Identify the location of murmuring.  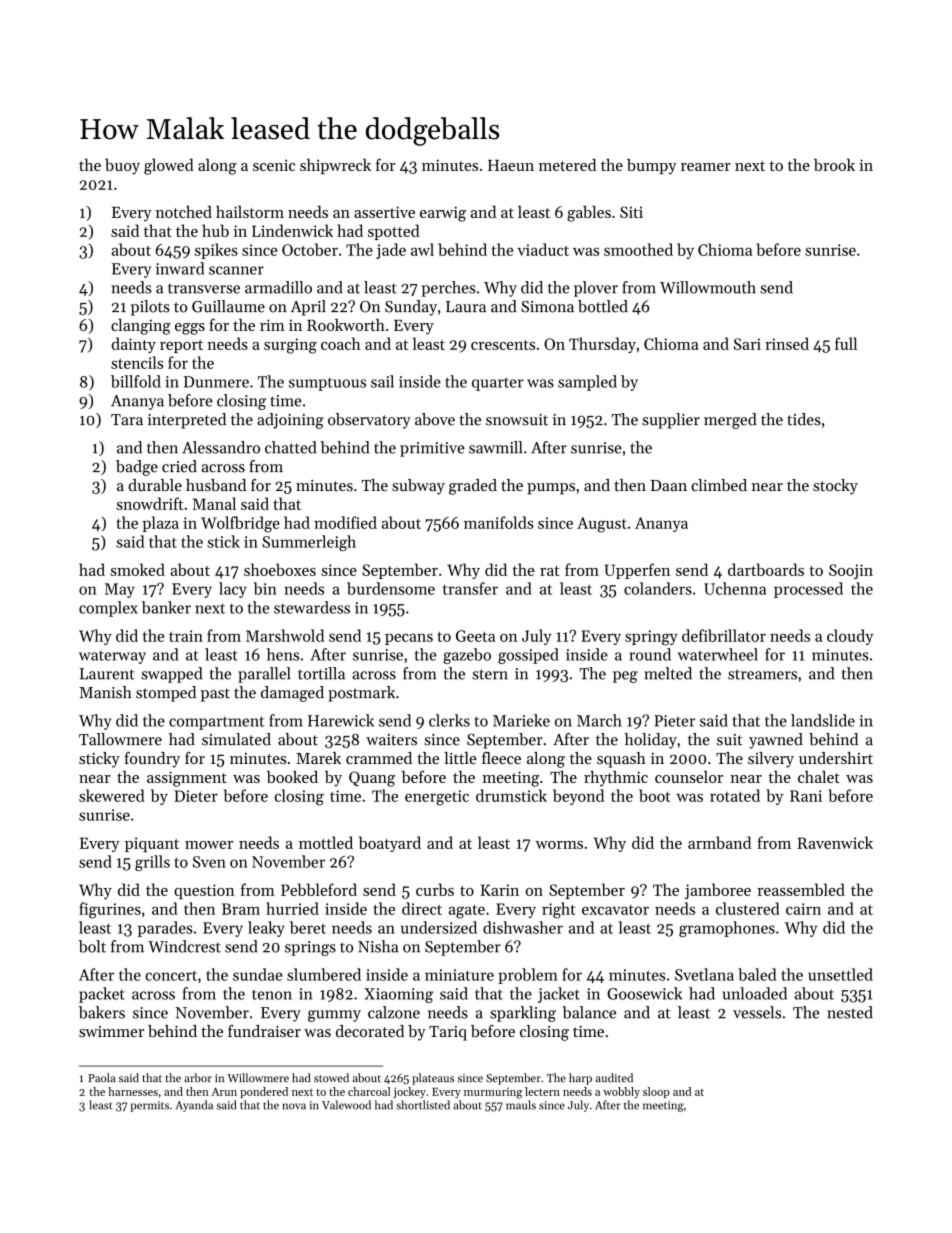
(493, 1093).
